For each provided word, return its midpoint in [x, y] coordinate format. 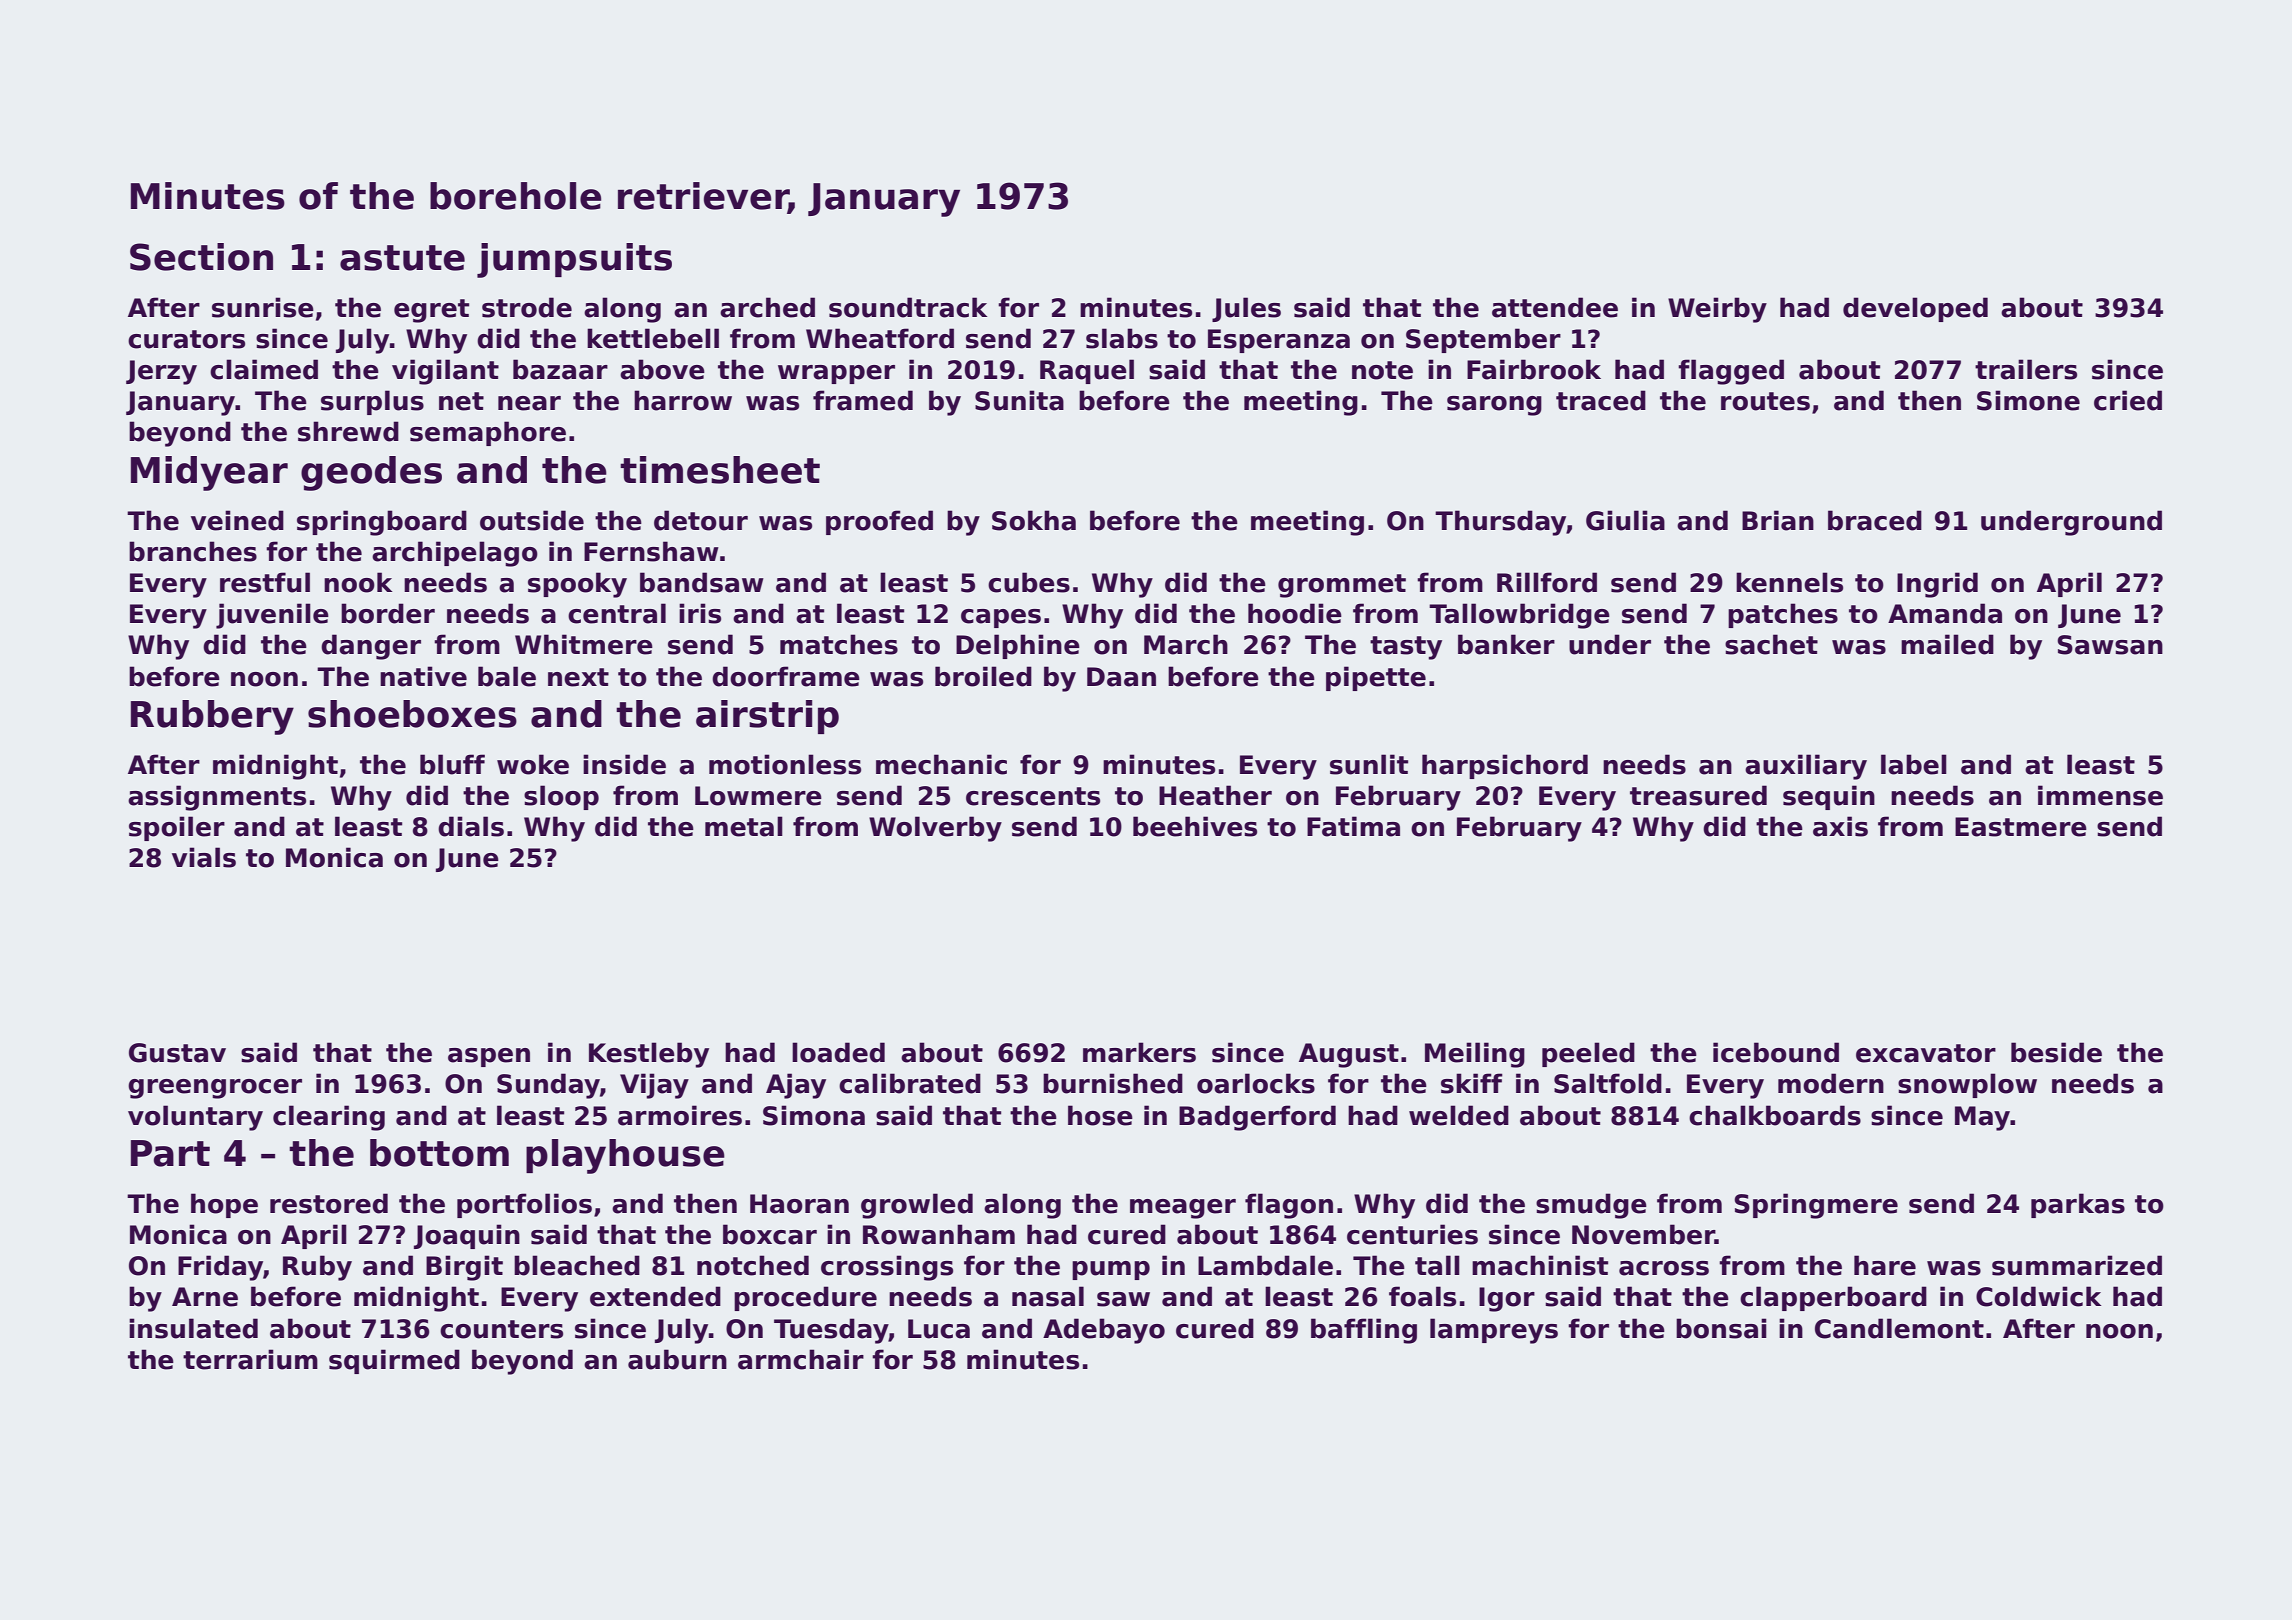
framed [863, 400]
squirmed [394, 1361]
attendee [1555, 307]
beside [2056, 1052]
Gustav [177, 1053]
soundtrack [908, 307]
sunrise [263, 307]
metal [744, 826]
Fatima [1353, 826]
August [1349, 1055]
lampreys [1494, 1331]
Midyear [209, 473]
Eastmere [2021, 827]
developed [1915, 309]
